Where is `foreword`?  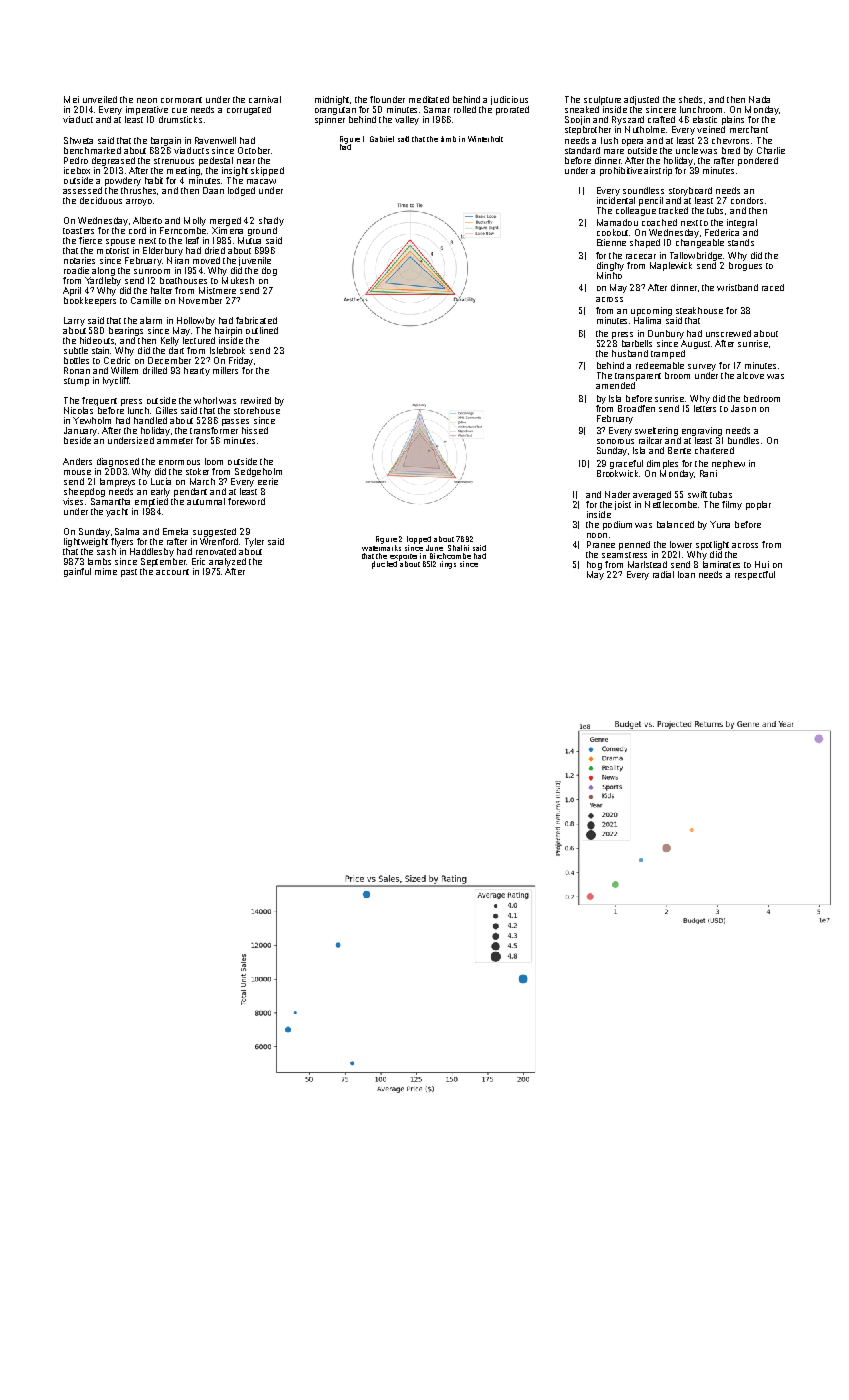 foreword is located at coordinates (246, 501).
